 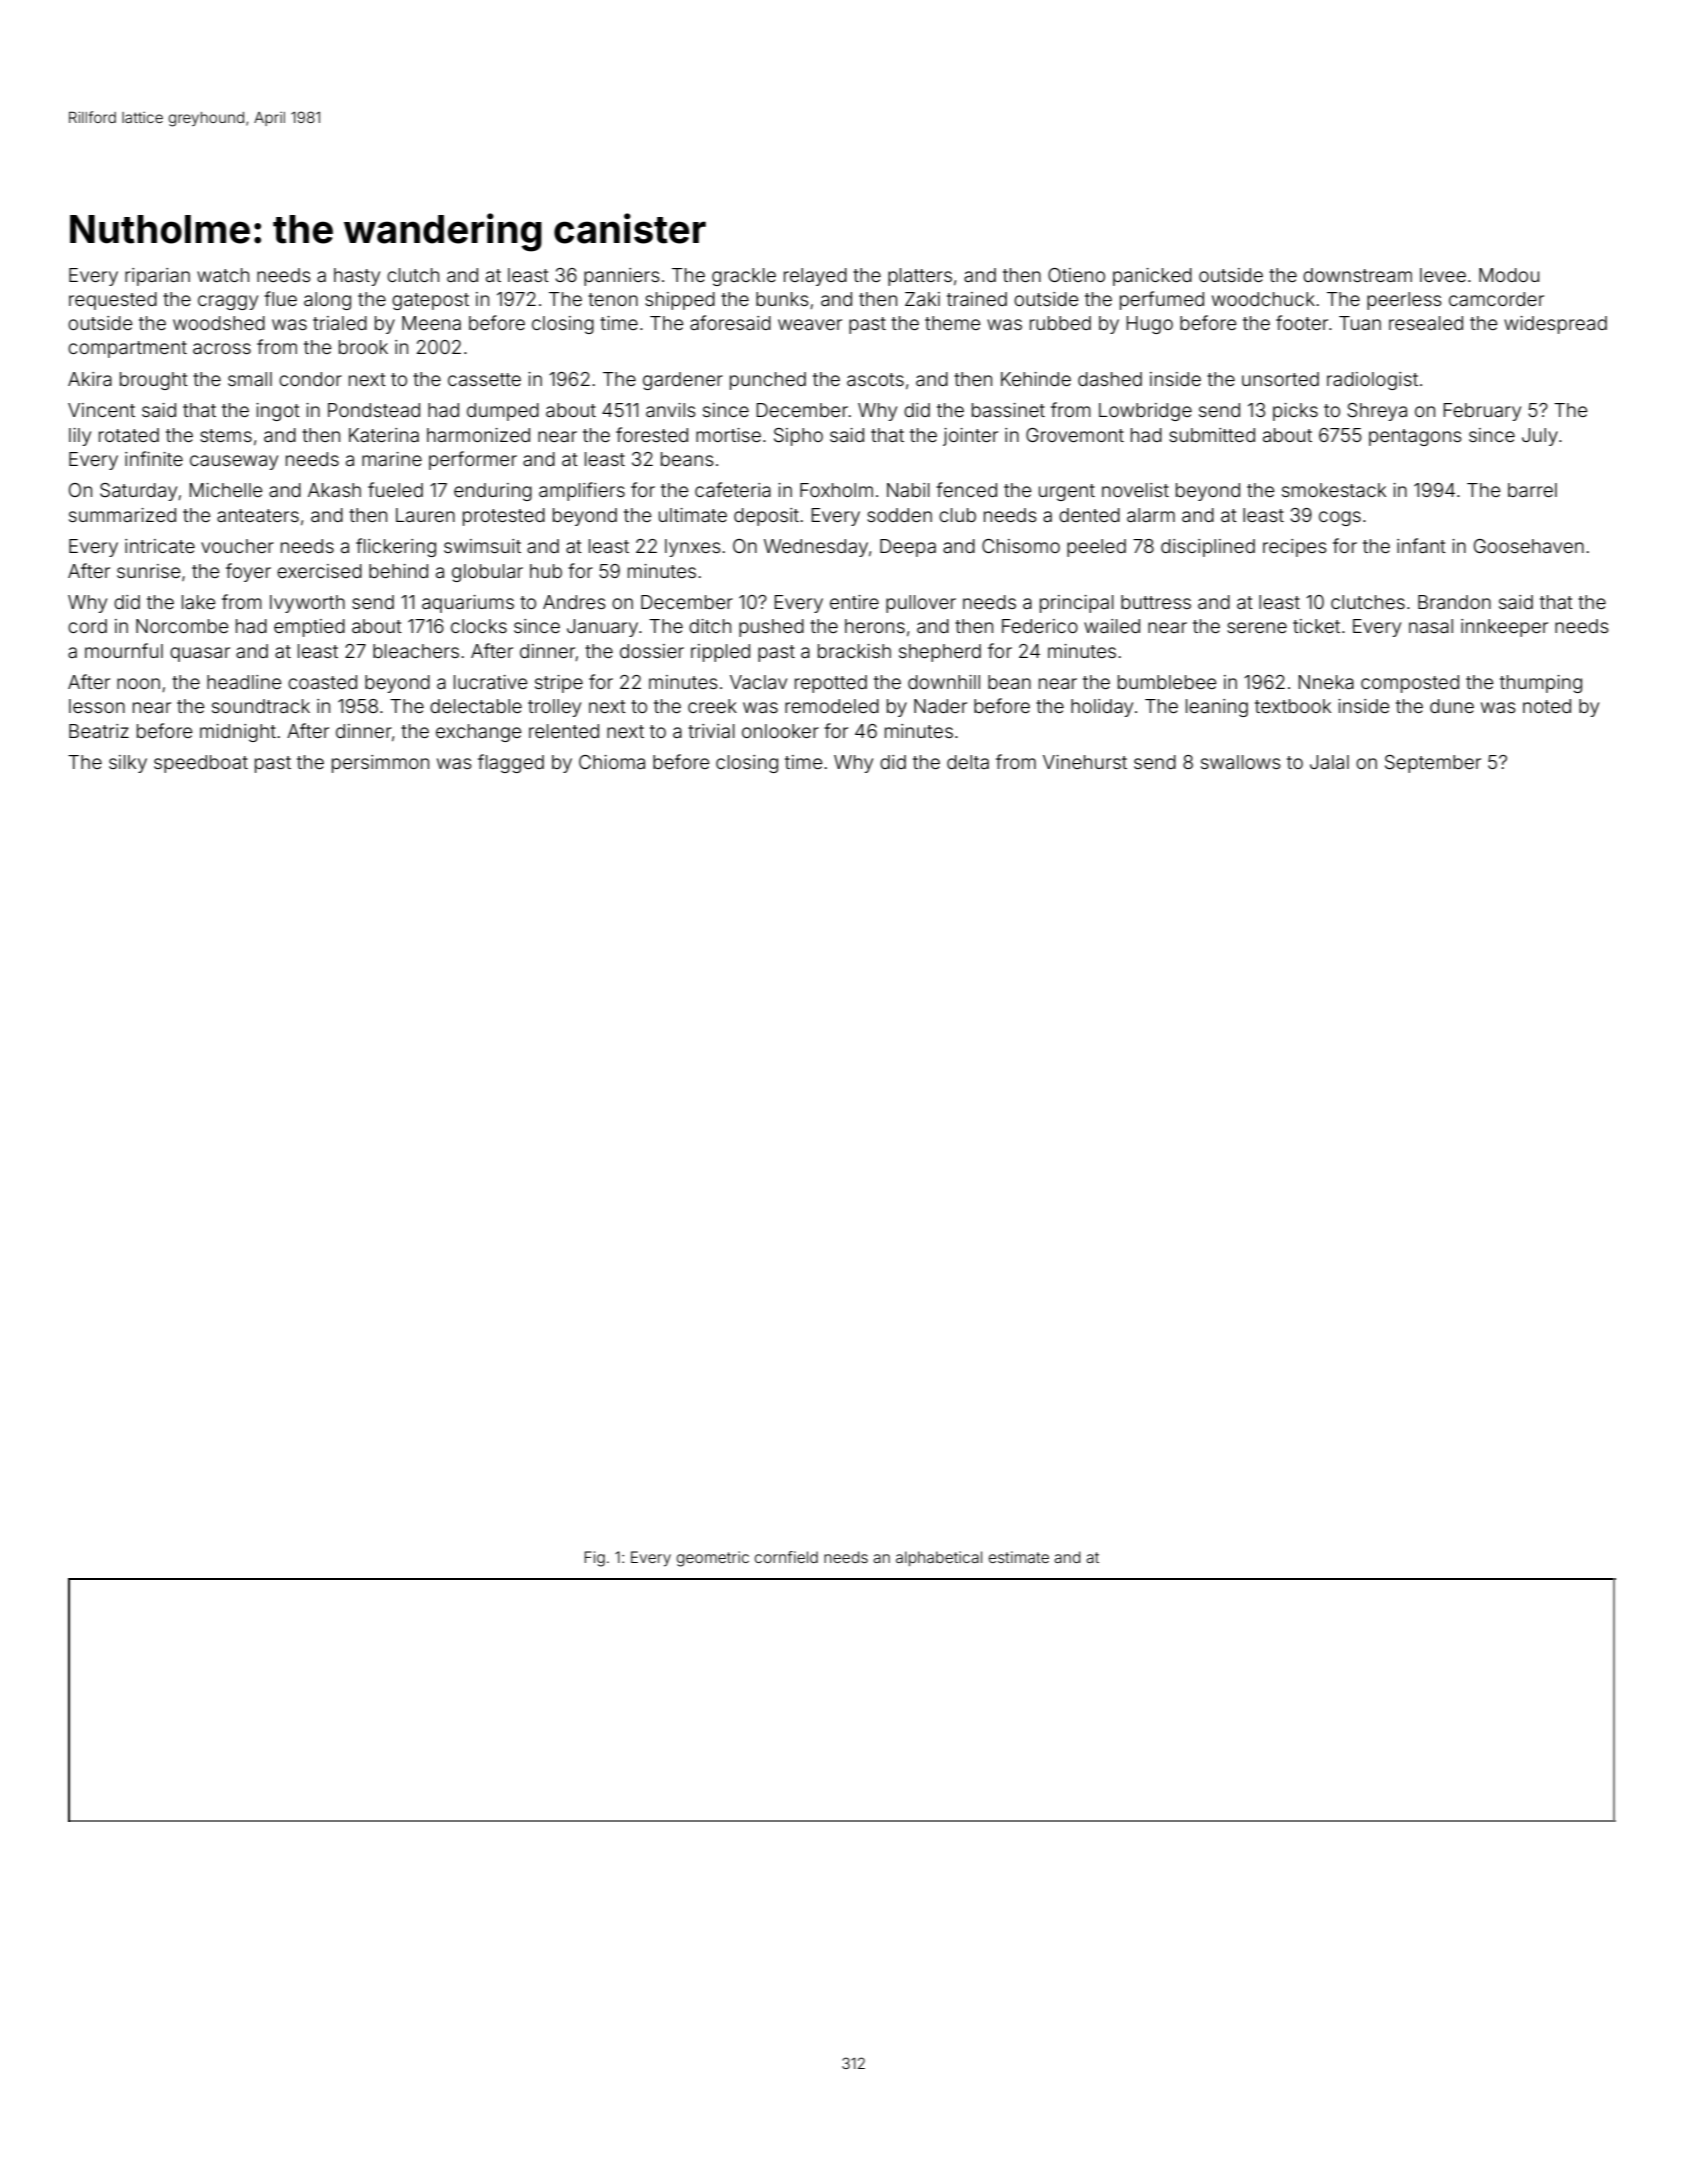 I want to click on across, so click(x=222, y=348).
